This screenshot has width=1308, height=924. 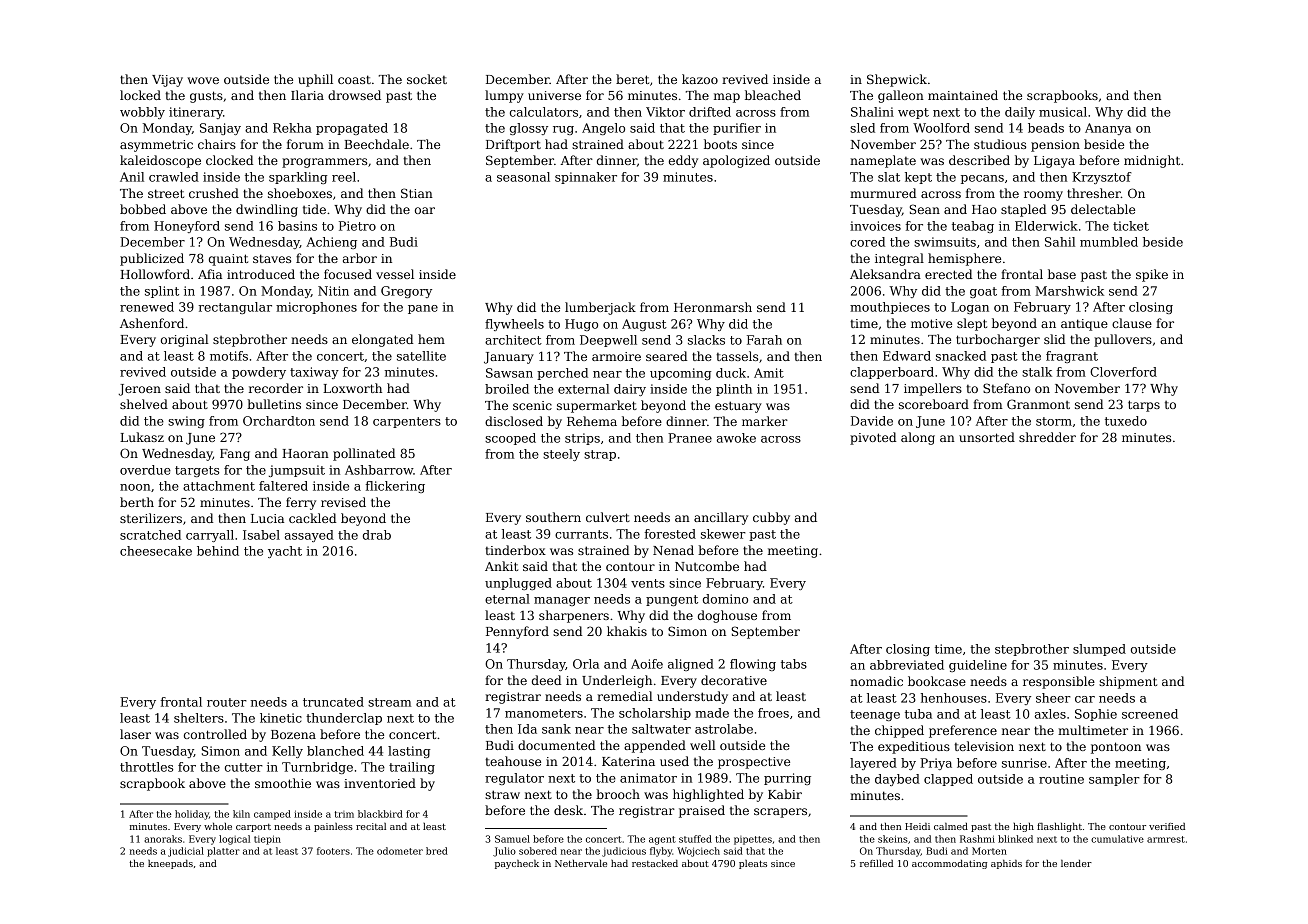 What do you see at coordinates (333, 851) in the screenshot?
I see `footers` at bounding box center [333, 851].
